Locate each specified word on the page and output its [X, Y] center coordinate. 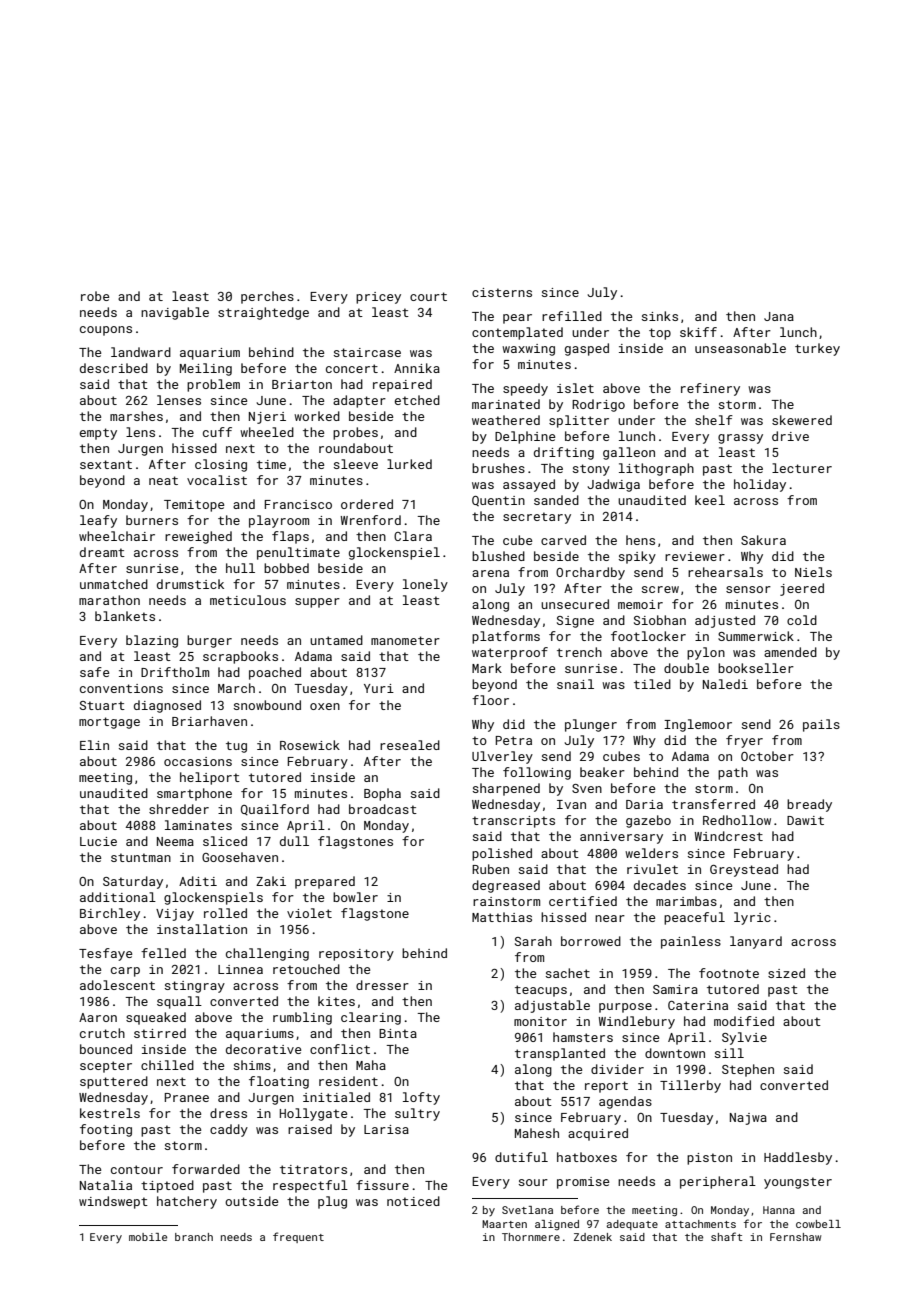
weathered [506, 420]
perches [267, 297]
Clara [413, 536]
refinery [710, 389]
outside [251, 1201]
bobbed [286, 568]
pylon [706, 653]
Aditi [198, 881]
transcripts [513, 822]
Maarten [504, 1224]
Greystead [744, 870]
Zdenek [593, 1237]
